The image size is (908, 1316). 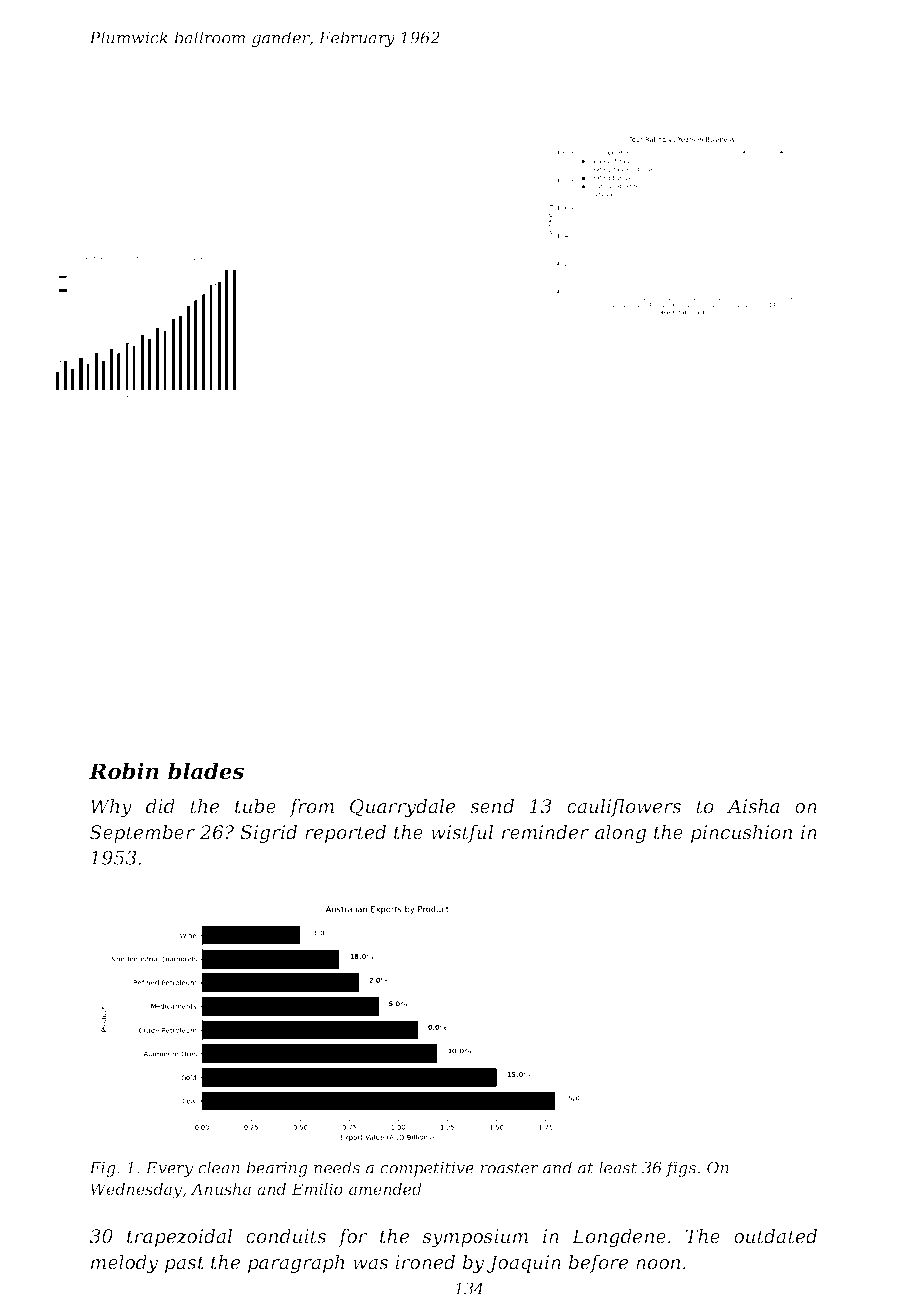 What do you see at coordinates (618, 1167) in the document?
I see `least` at bounding box center [618, 1167].
